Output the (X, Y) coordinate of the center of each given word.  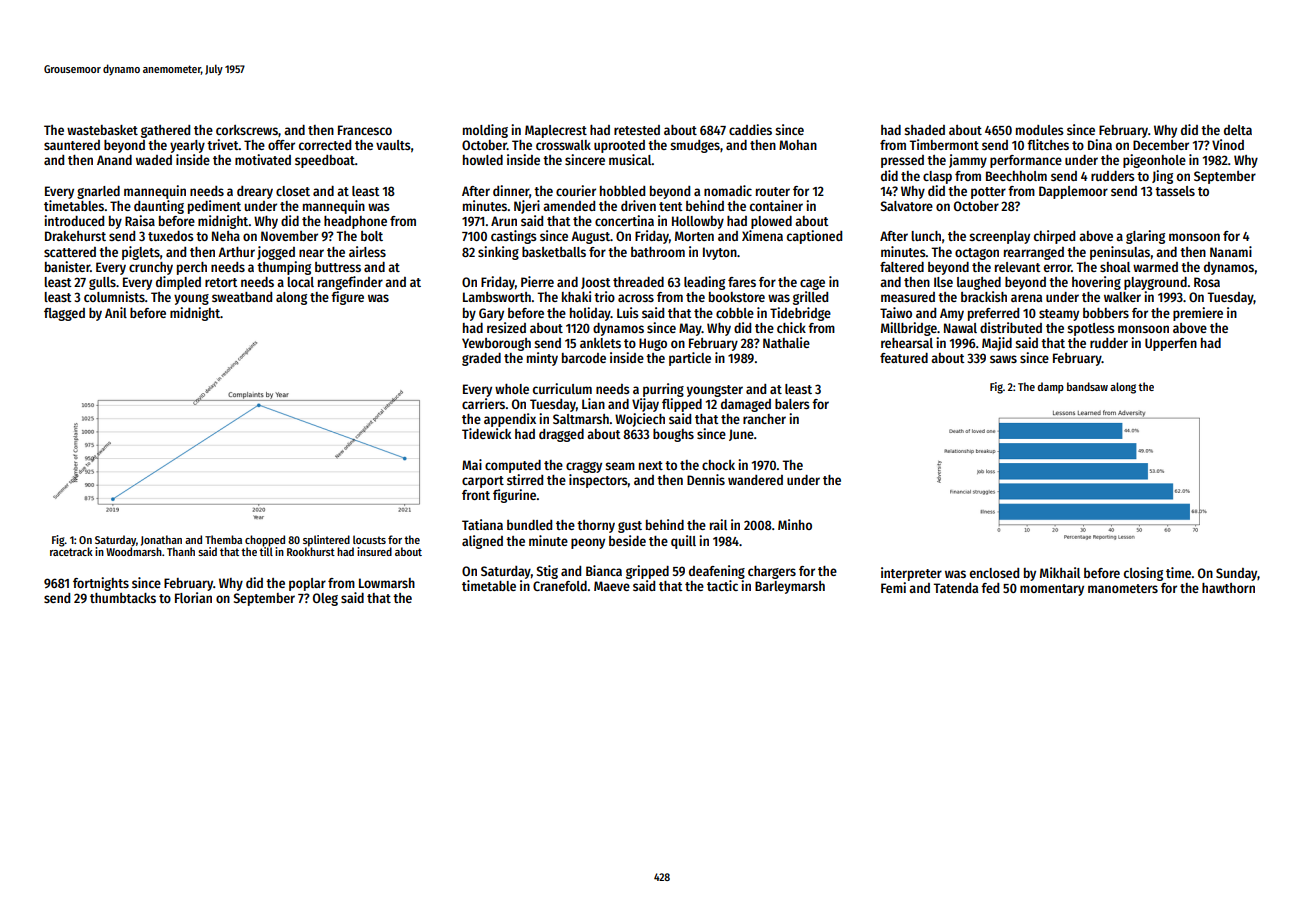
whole (512, 389)
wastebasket (102, 130)
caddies (750, 129)
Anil (116, 312)
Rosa (1207, 282)
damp (1050, 388)
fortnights (101, 584)
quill (683, 542)
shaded (925, 130)
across (636, 298)
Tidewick (486, 433)
